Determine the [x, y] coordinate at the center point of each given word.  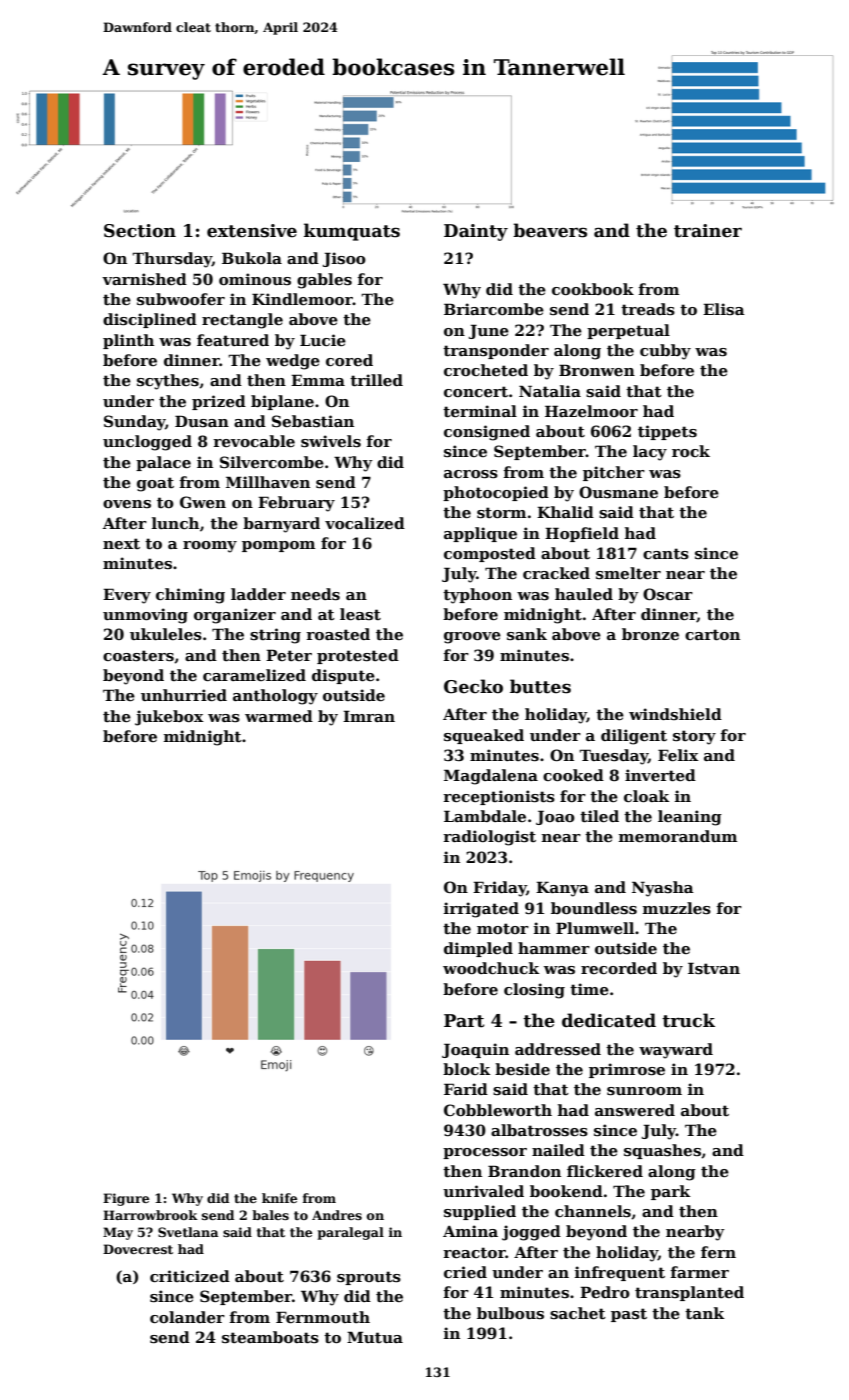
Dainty [476, 232]
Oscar [668, 594]
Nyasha [663, 889]
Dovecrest [138, 1249]
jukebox [169, 718]
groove [472, 638]
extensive [252, 231]
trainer [708, 231]
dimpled [478, 949]
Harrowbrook [150, 1215]
